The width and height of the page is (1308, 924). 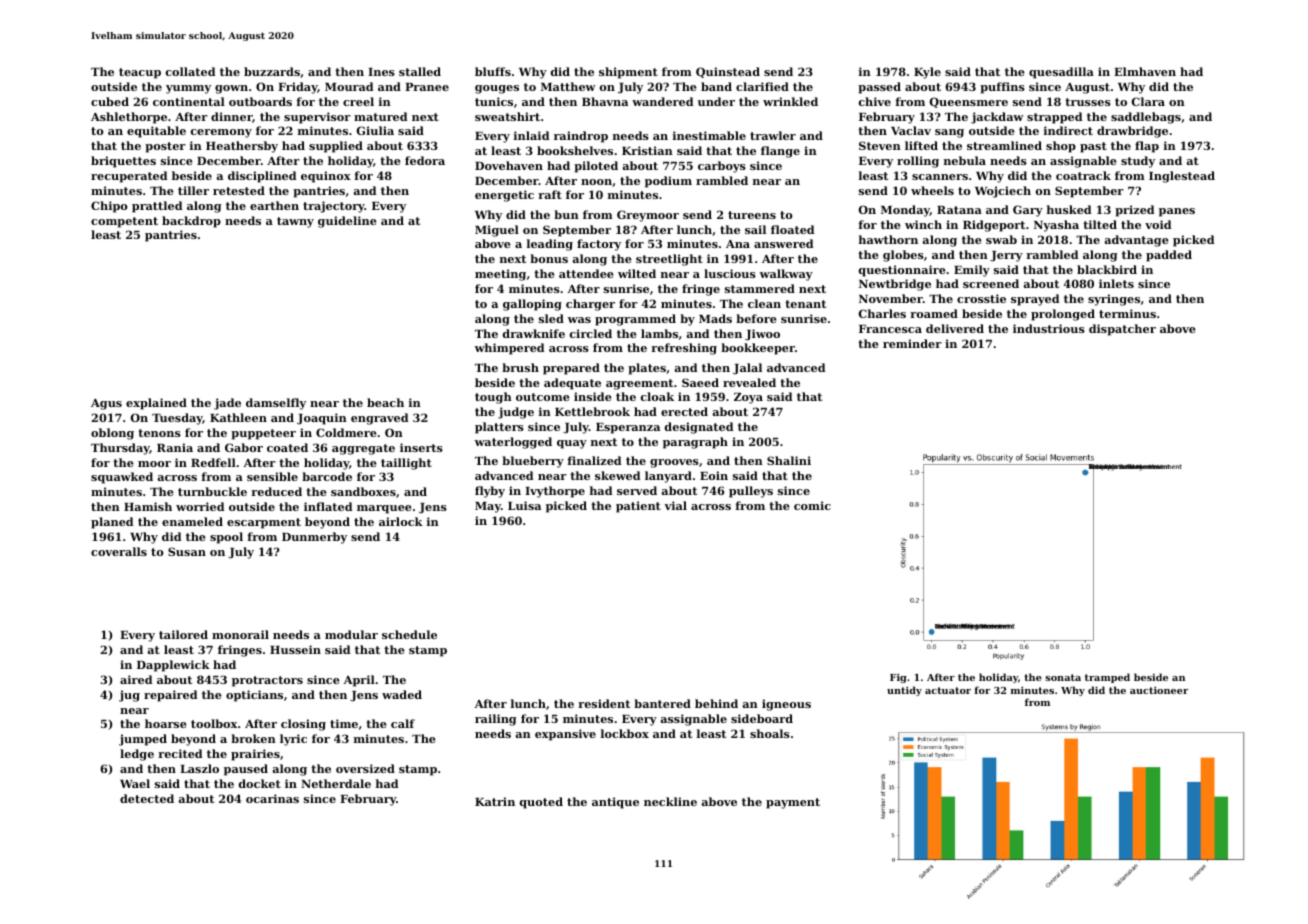 I want to click on Mourad, so click(x=349, y=86).
